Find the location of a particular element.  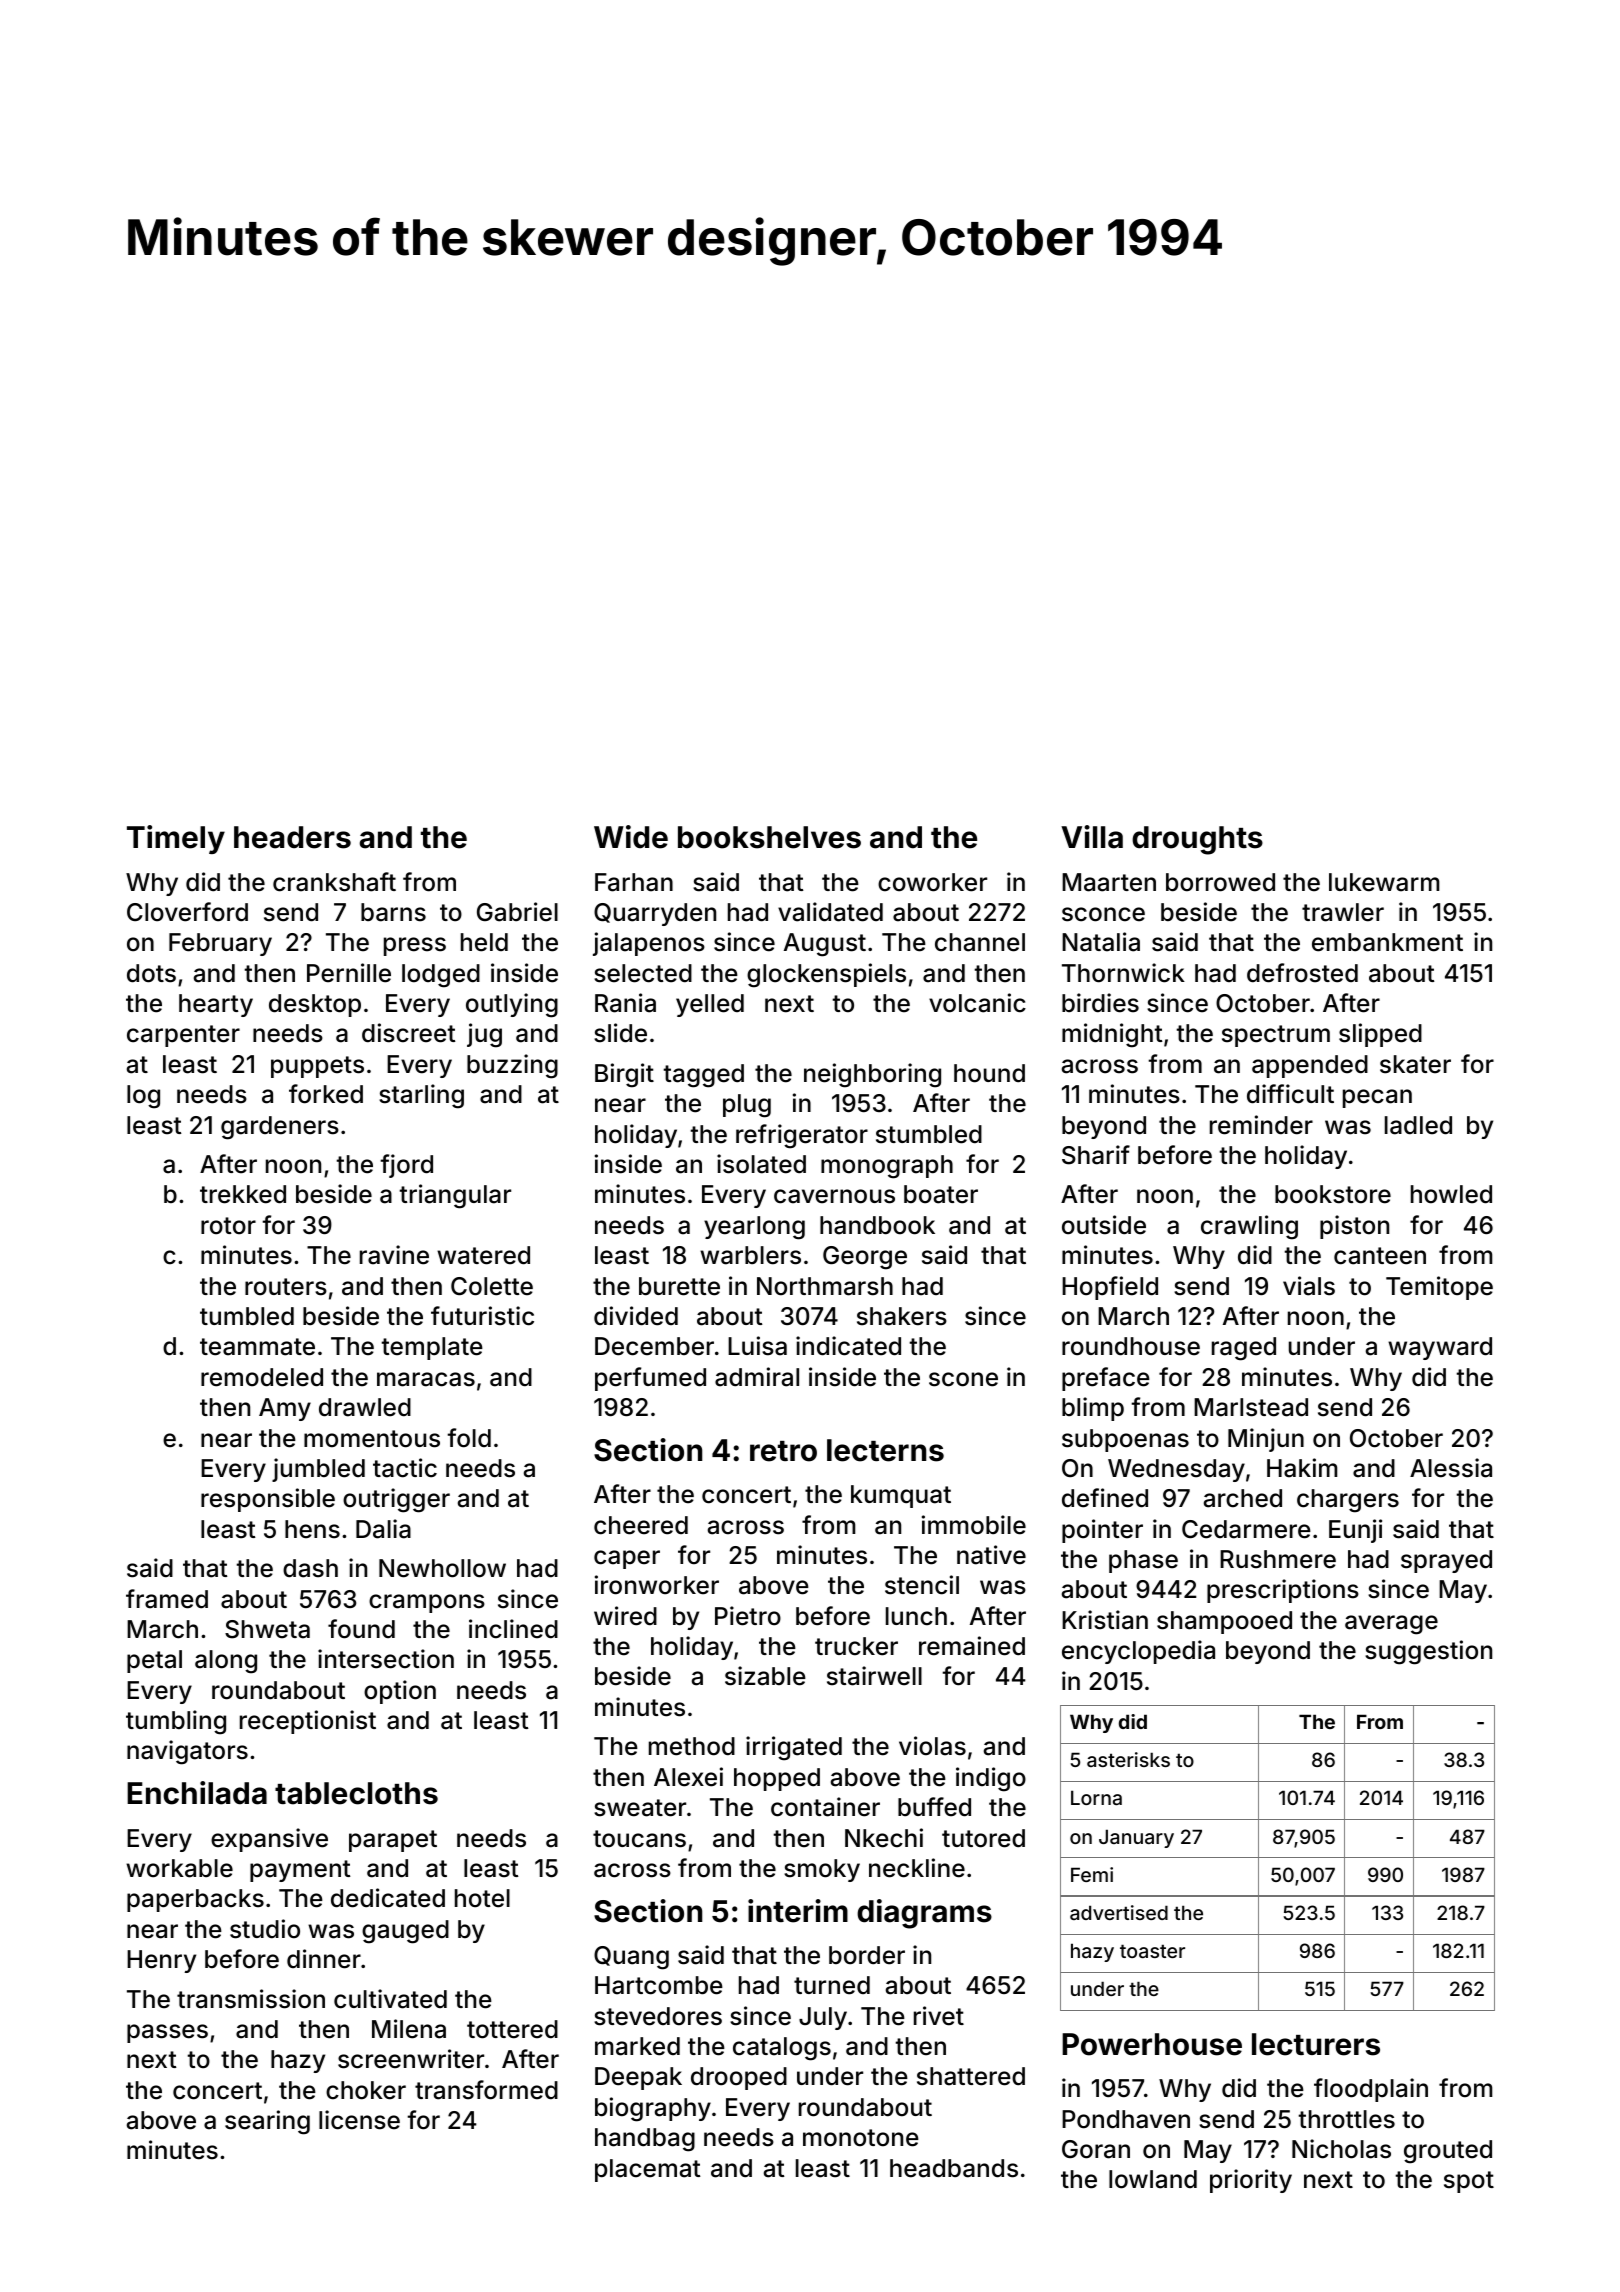

shakers is located at coordinates (902, 1316).
